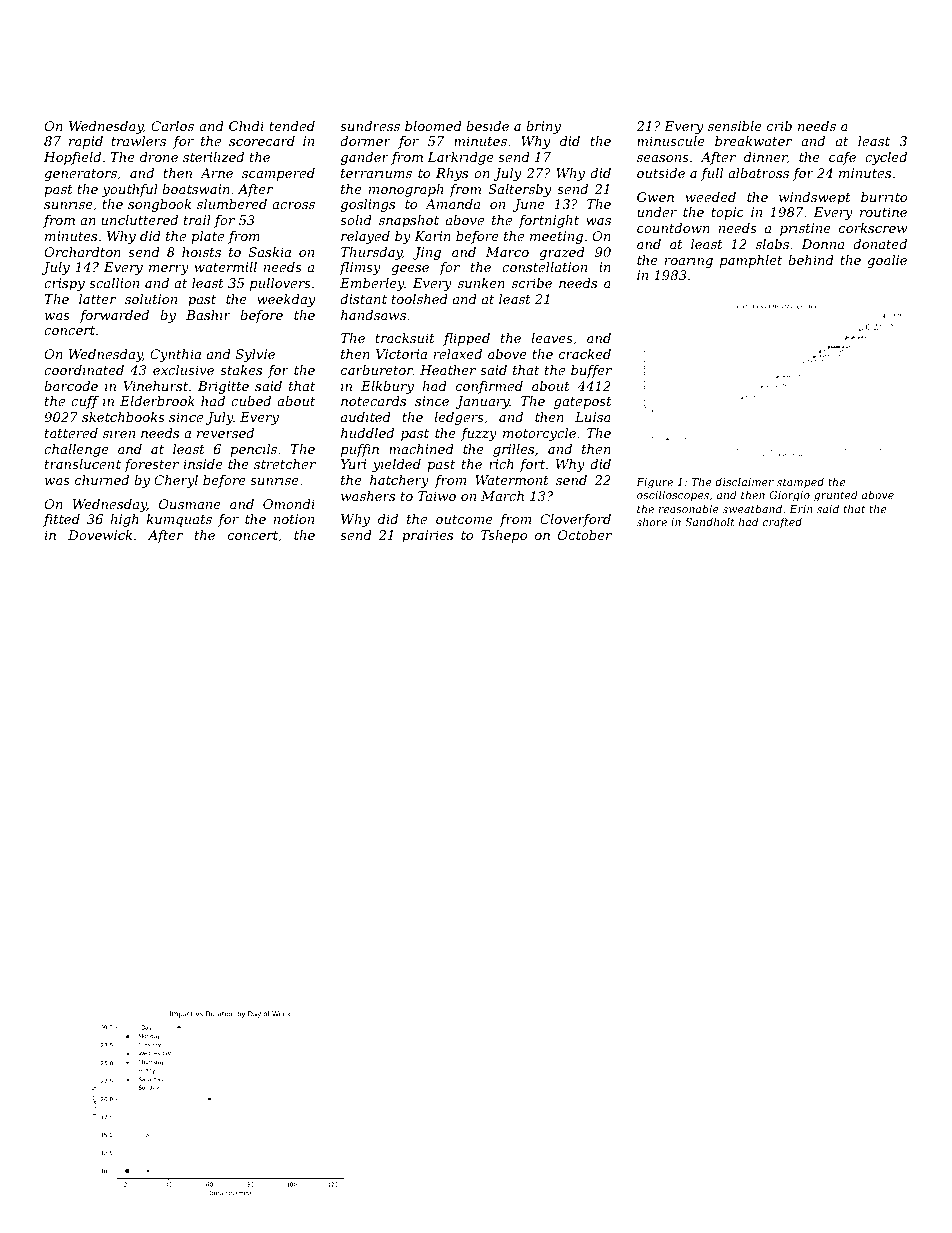 The width and height of the screenshot is (952, 1233). I want to click on Orchardton, so click(82, 252).
